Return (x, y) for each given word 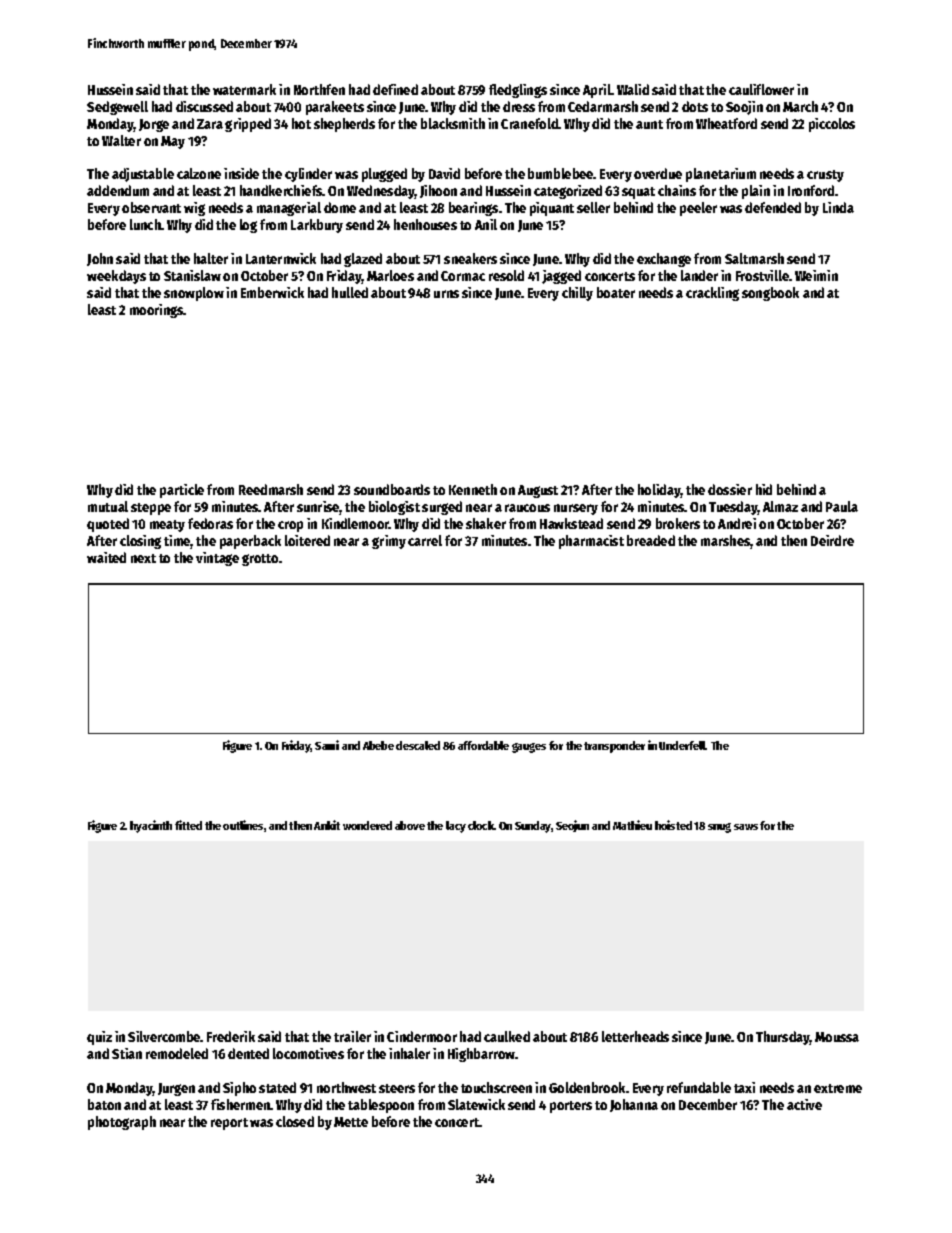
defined (395, 89)
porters (571, 1107)
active (804, 1104)
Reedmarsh (271, 489)
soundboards (392, 489)
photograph (122, 1123)
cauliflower (761, 89)
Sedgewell (117, 108)
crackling (712, 294)
